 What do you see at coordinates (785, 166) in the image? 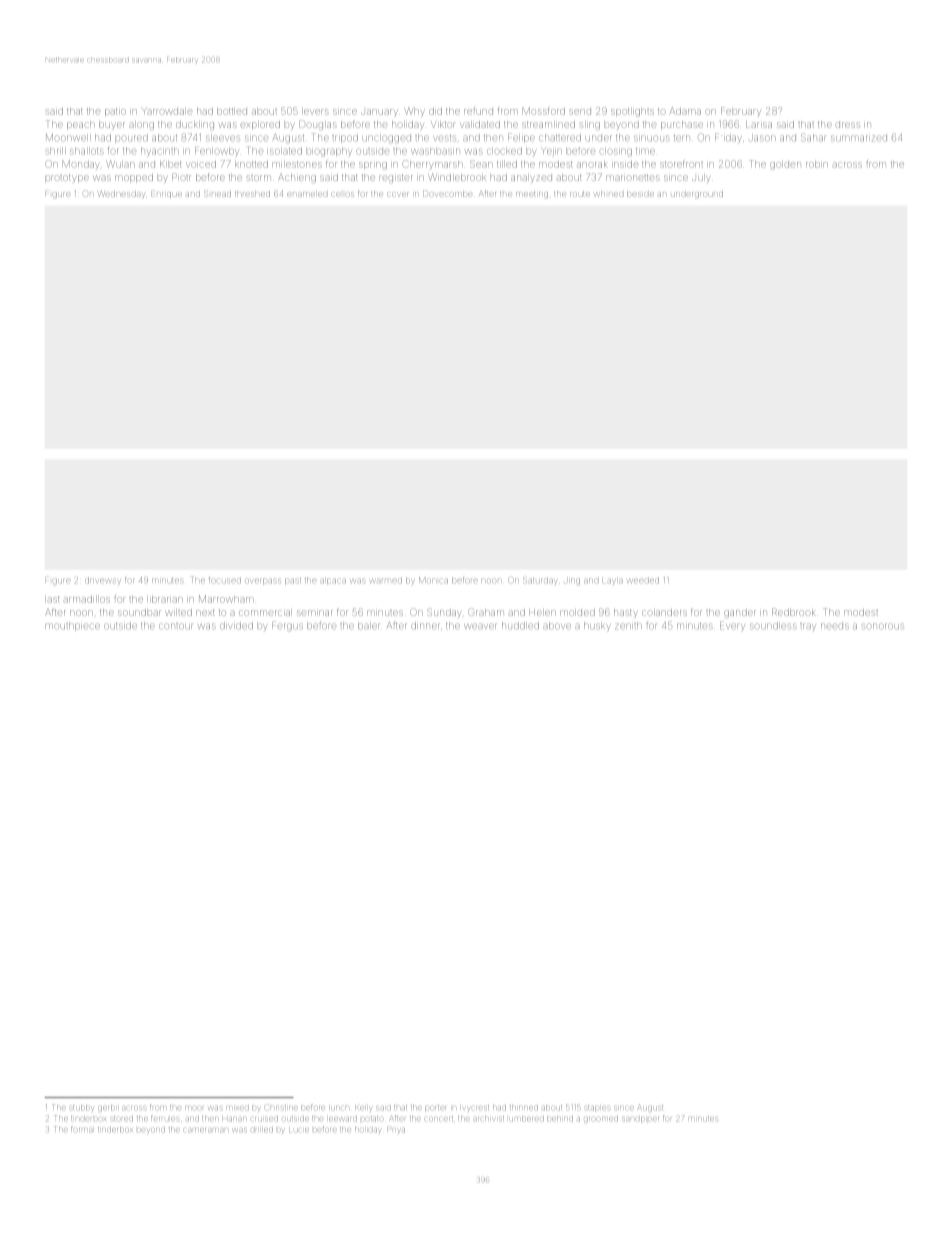
I see `golden` at bounding box center [785, 166].
